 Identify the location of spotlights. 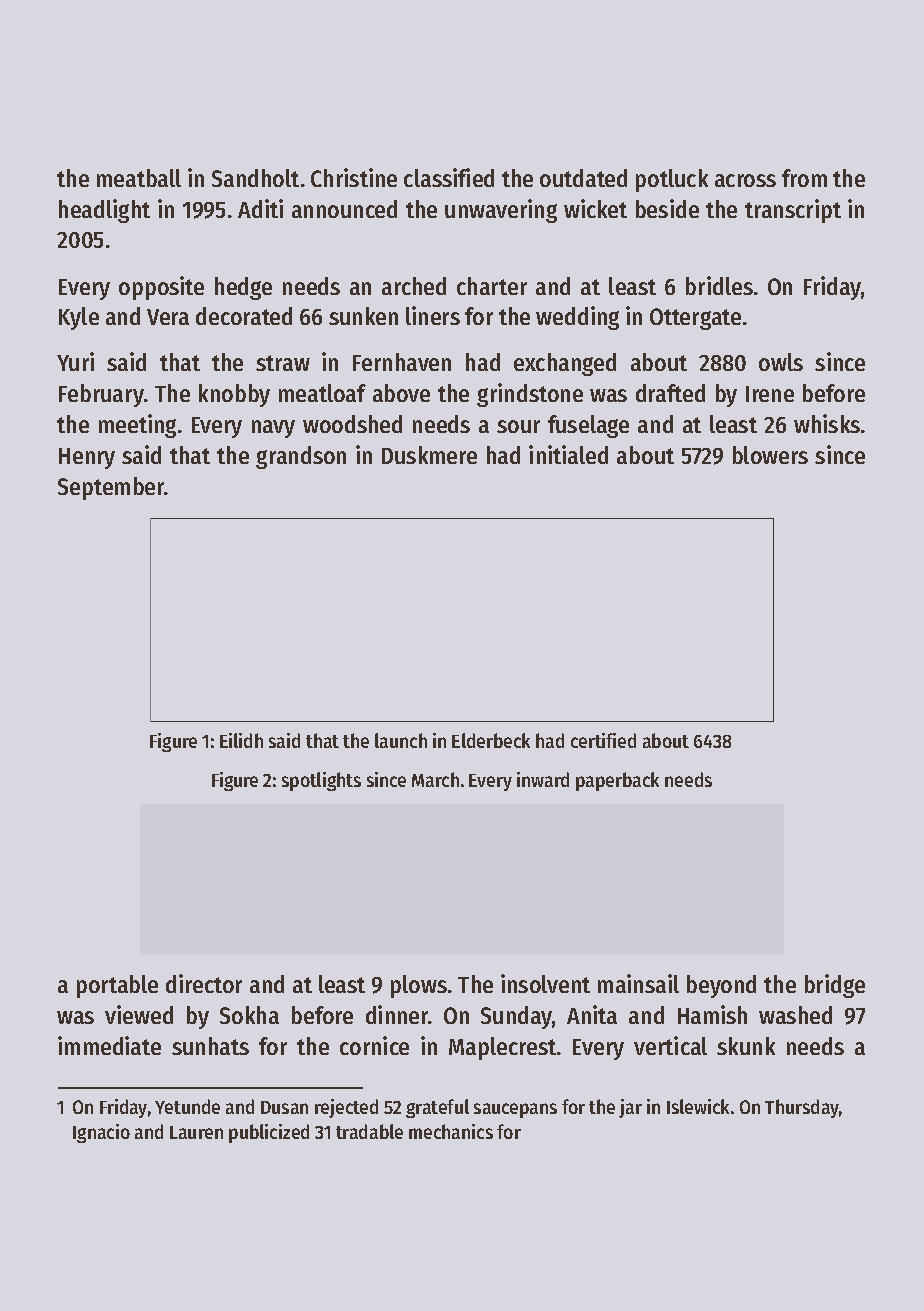
(321, 781).
